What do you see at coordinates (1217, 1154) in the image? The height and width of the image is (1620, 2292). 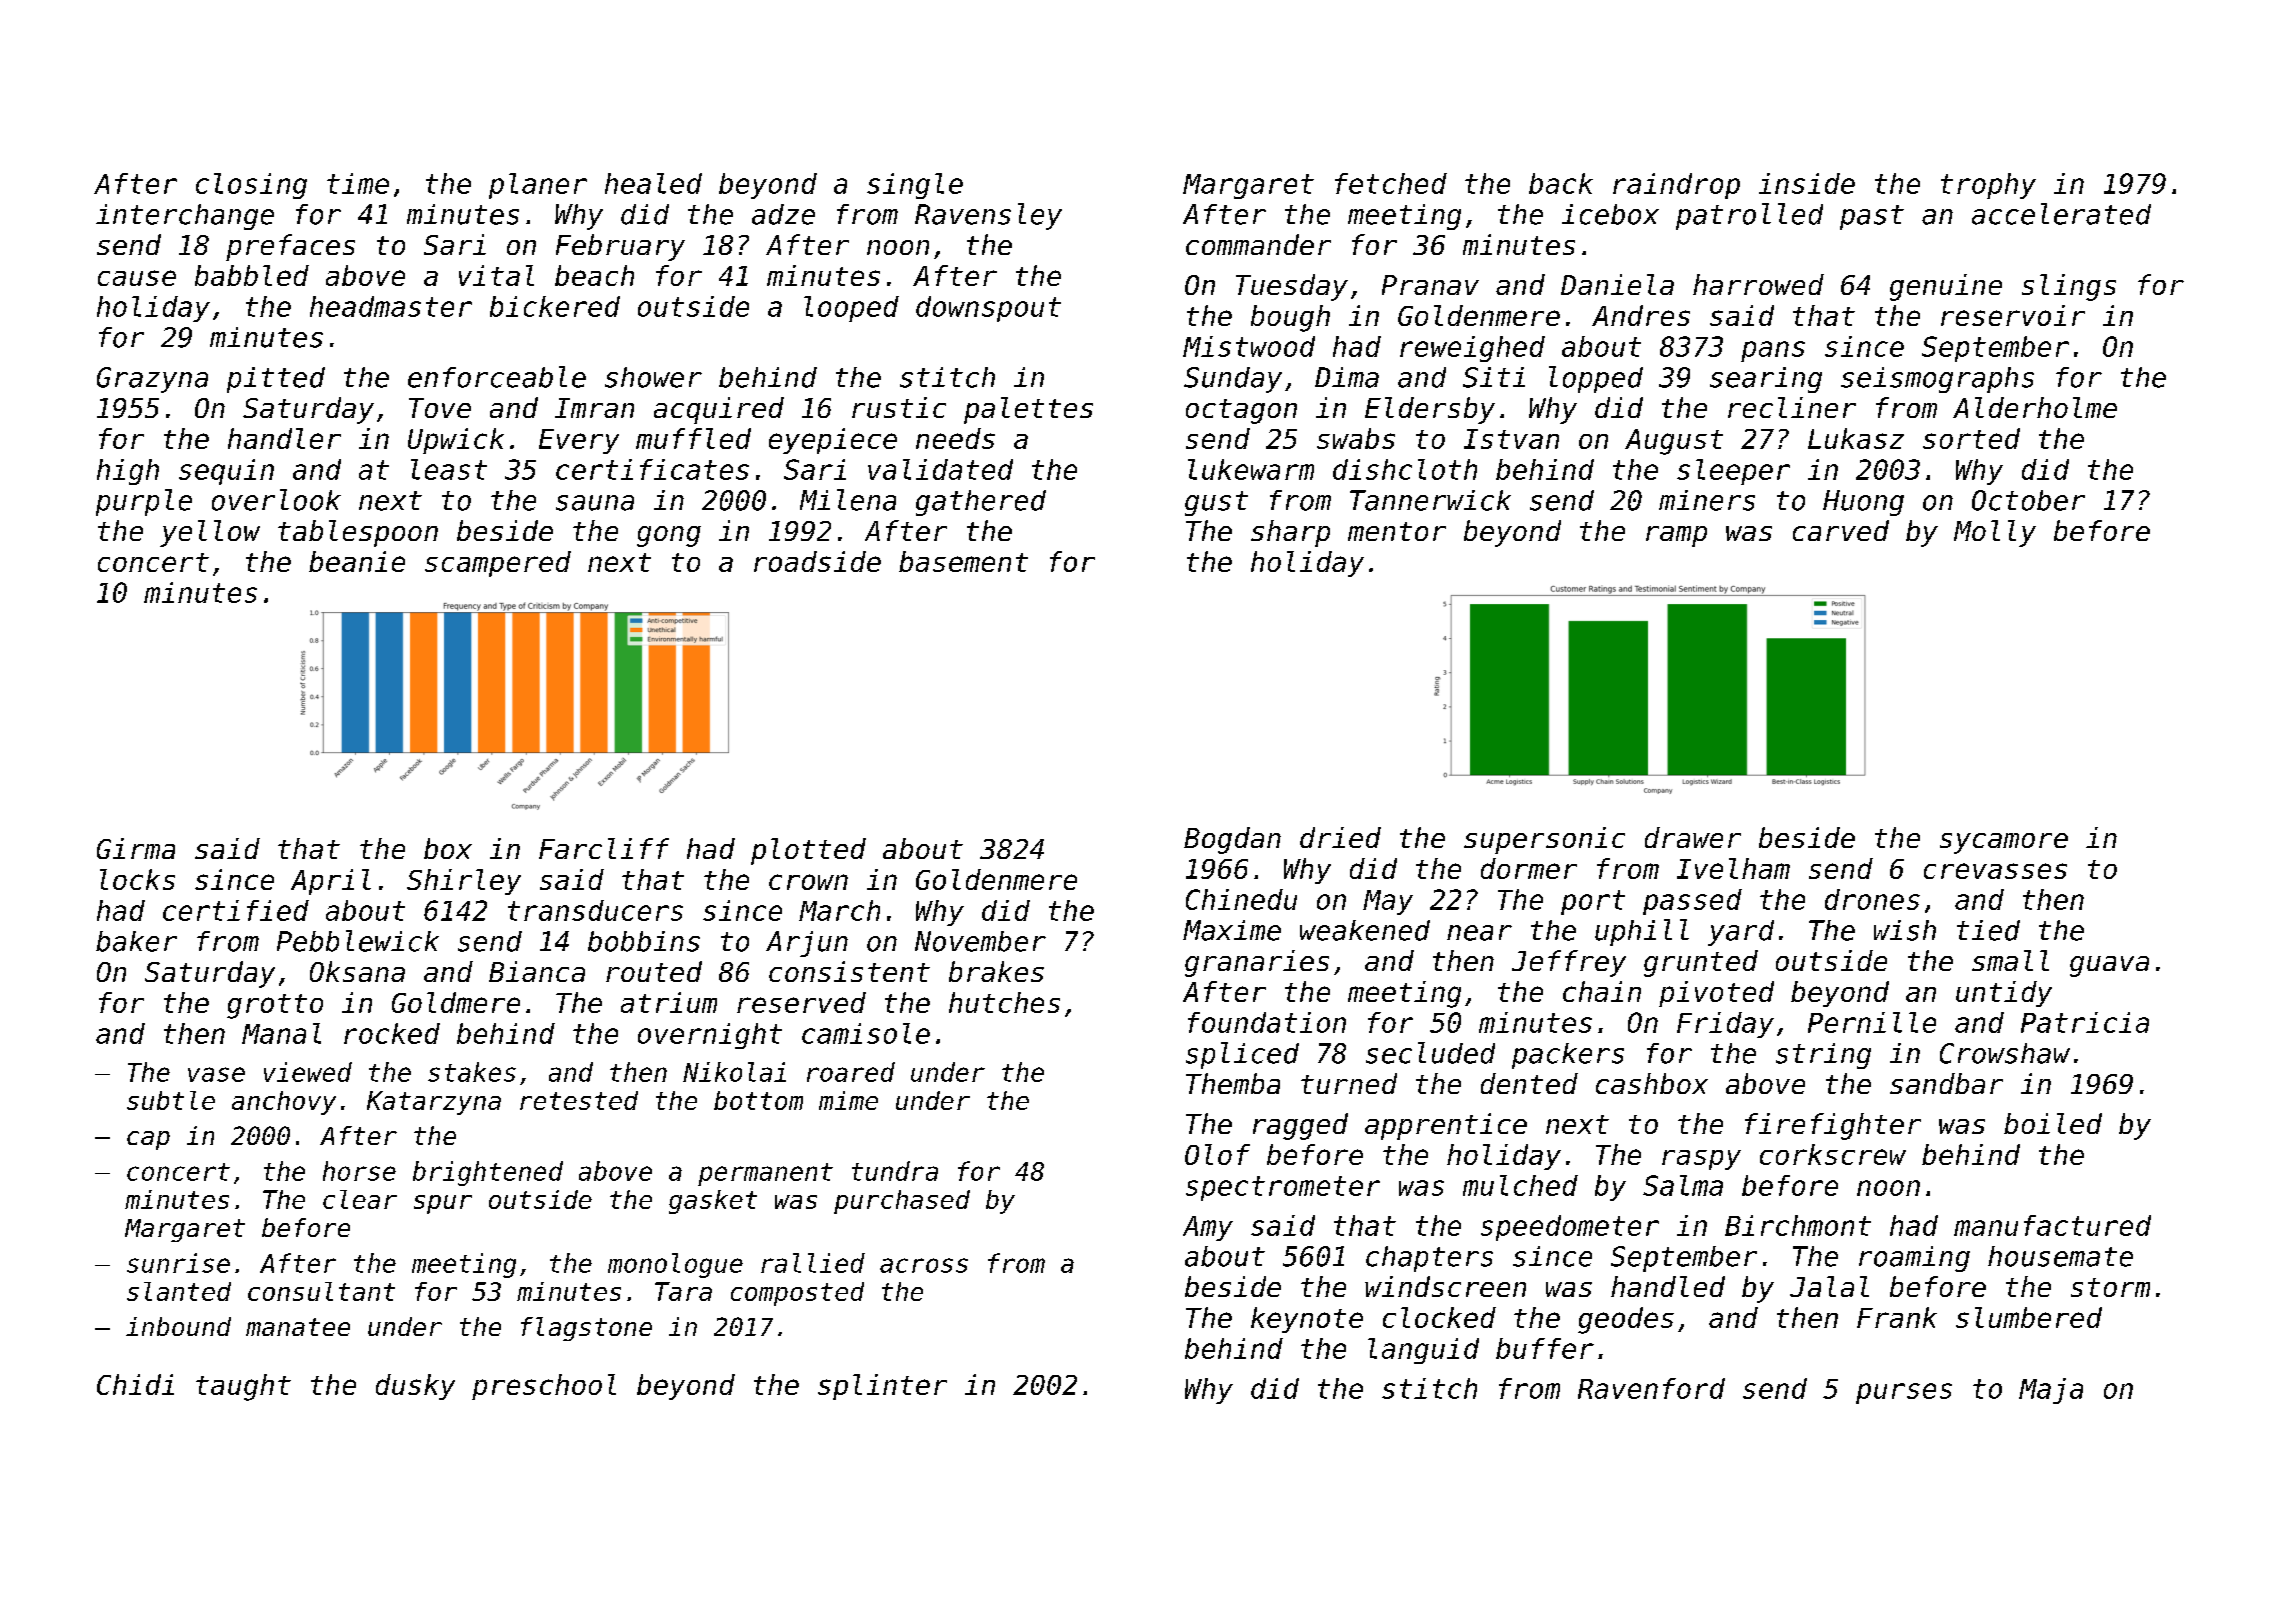 I see `Olof` at bounding box center [1217, 1154].
